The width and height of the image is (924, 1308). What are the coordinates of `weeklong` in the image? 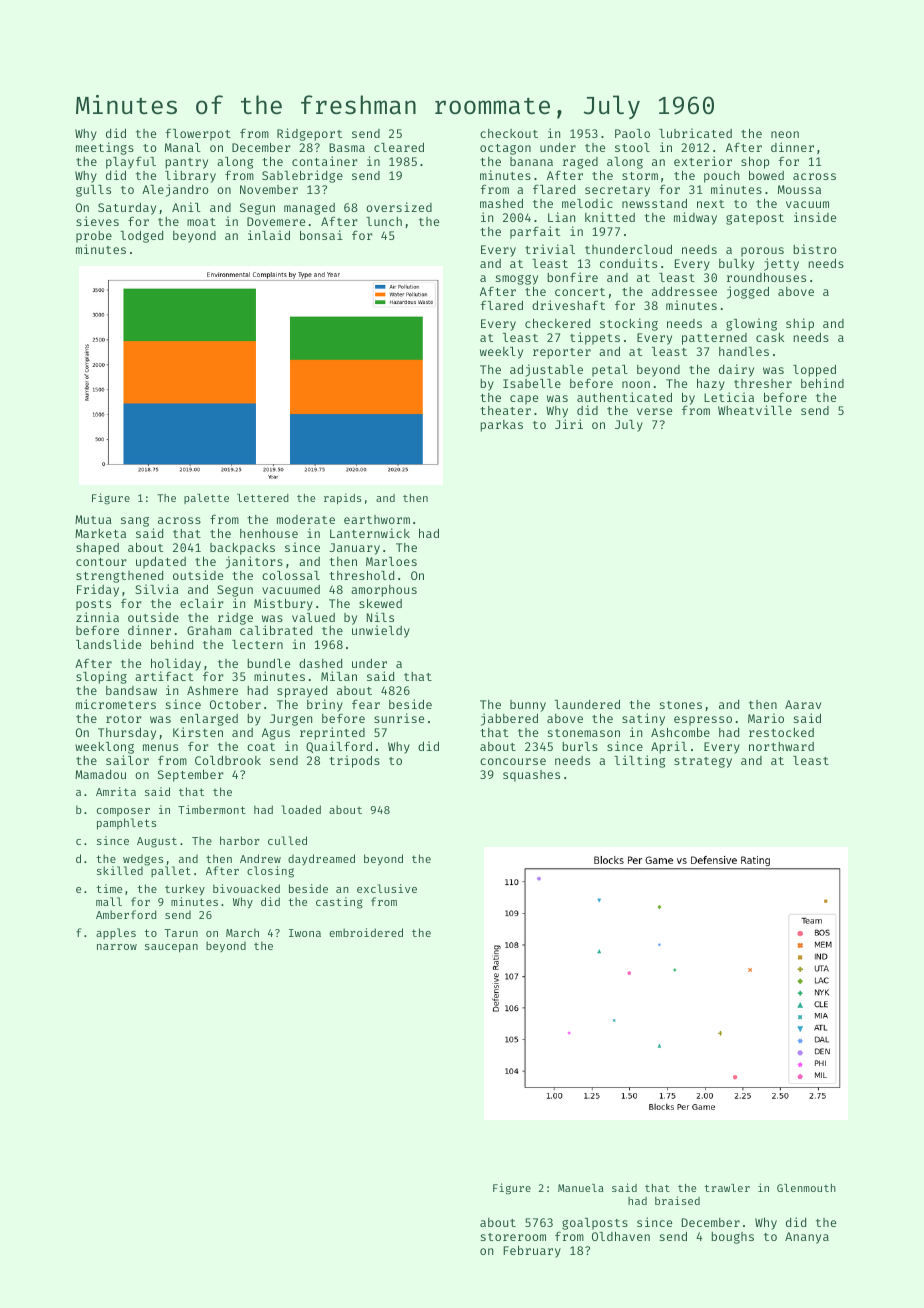 It's located at (104, 748).
